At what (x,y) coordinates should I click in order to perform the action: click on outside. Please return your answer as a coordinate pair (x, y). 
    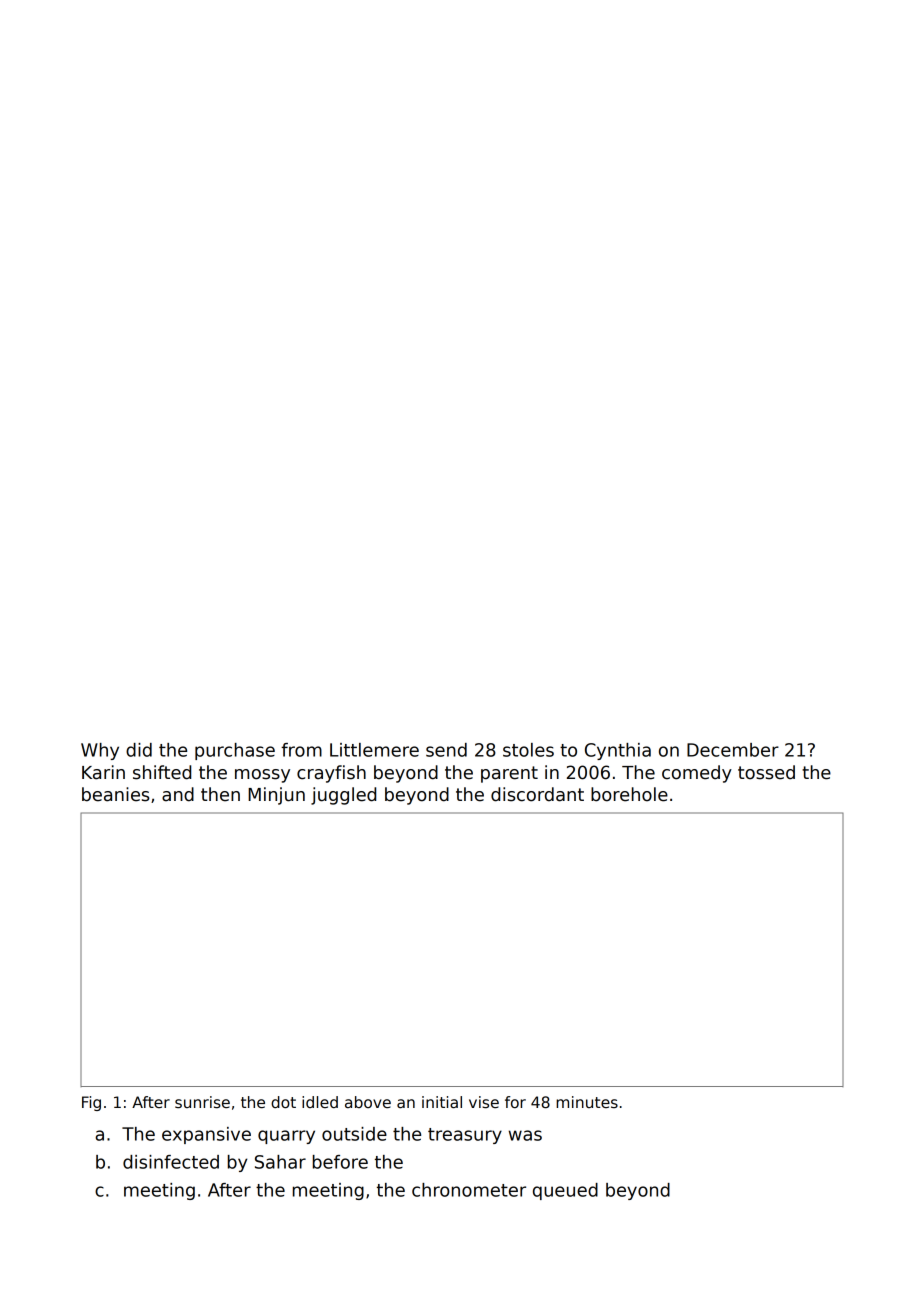
    Looking at the image, I should click on (354, 1134).
